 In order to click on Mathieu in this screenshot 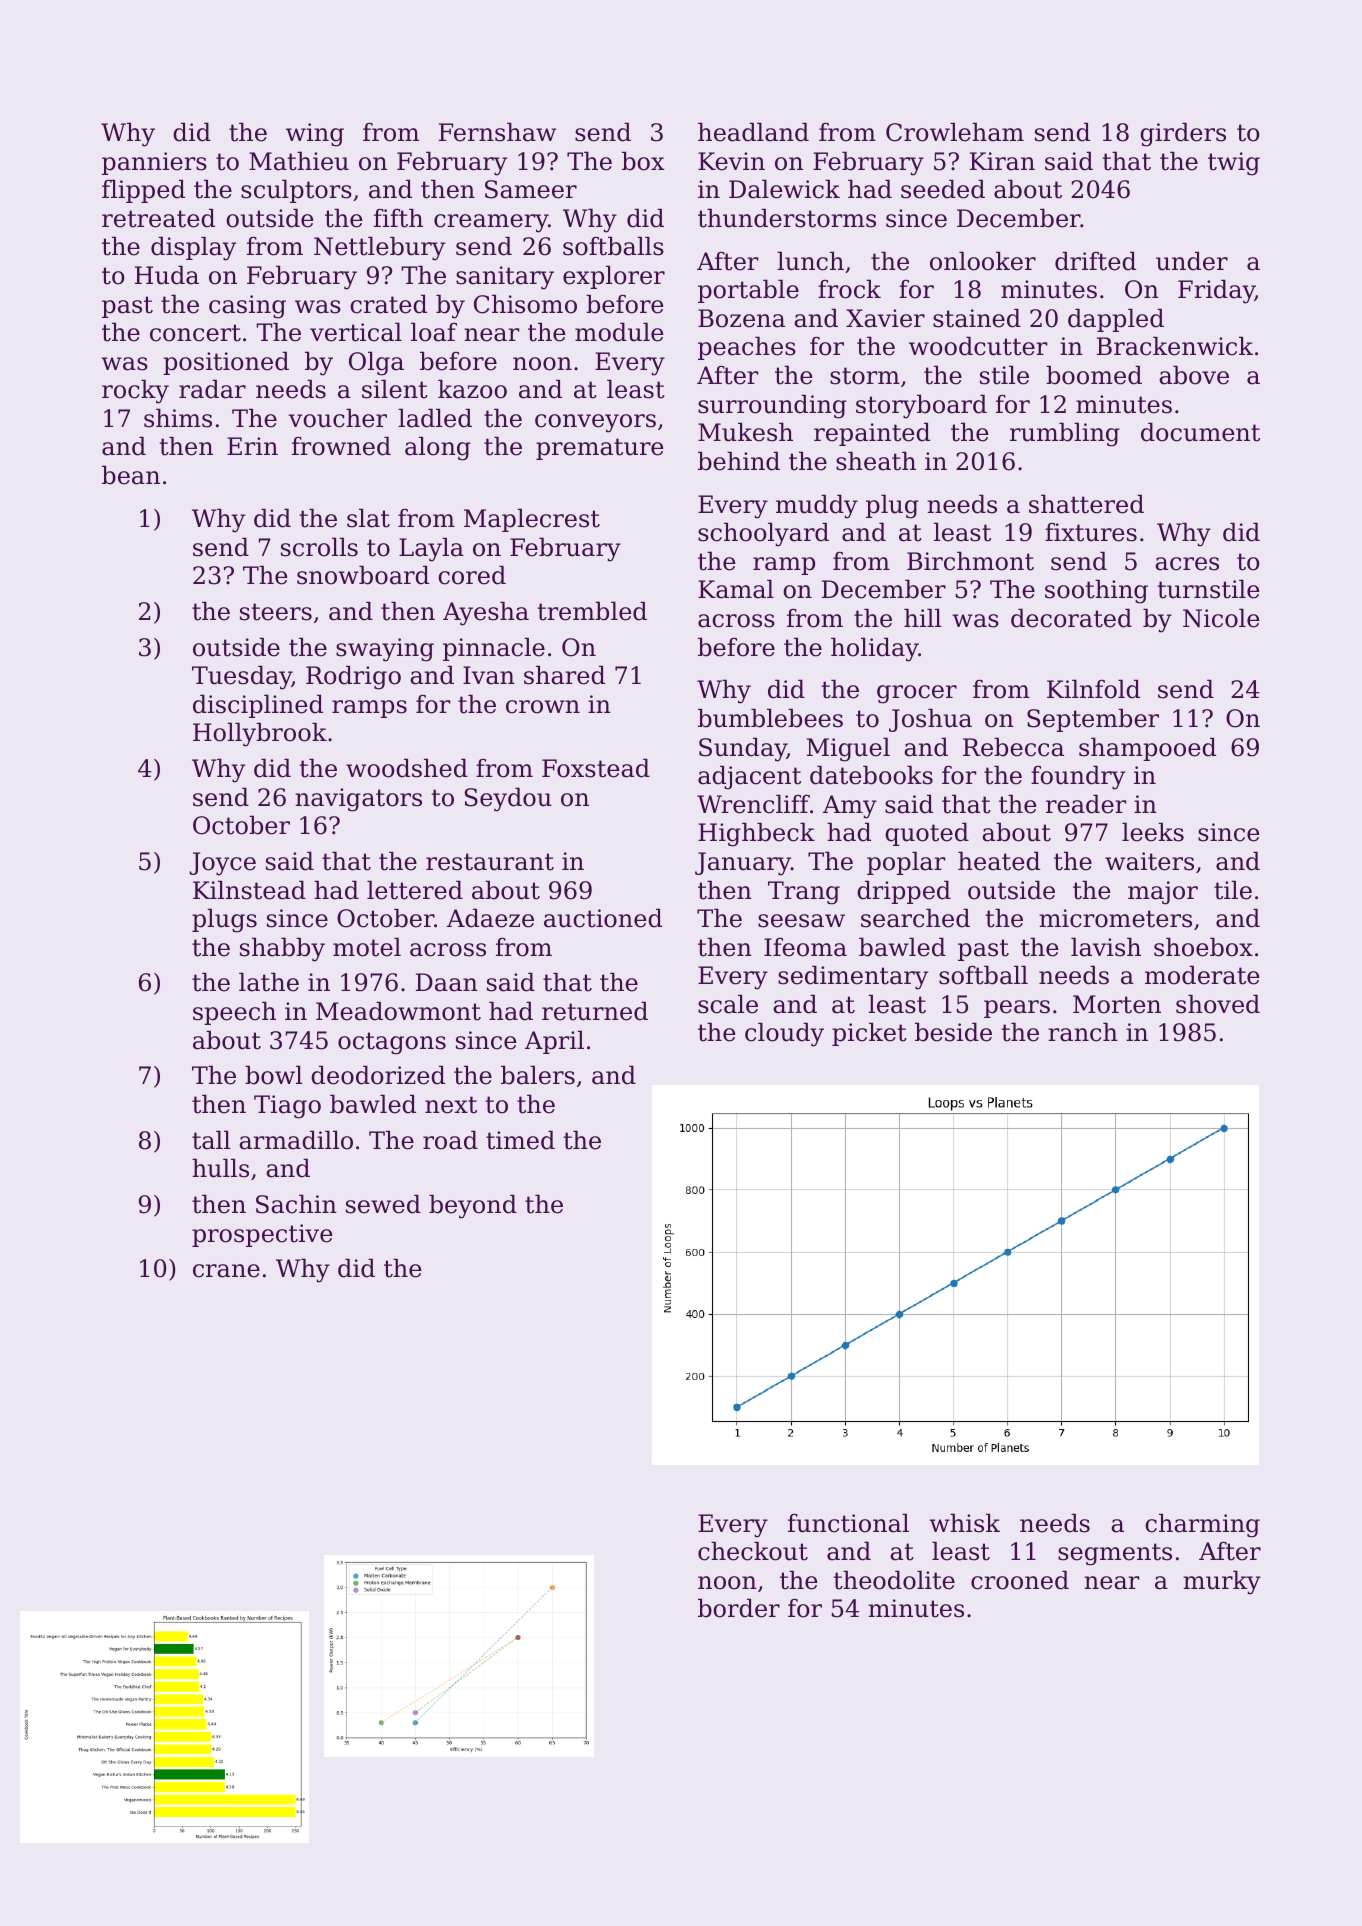, I will do `click(299, 161)`.
